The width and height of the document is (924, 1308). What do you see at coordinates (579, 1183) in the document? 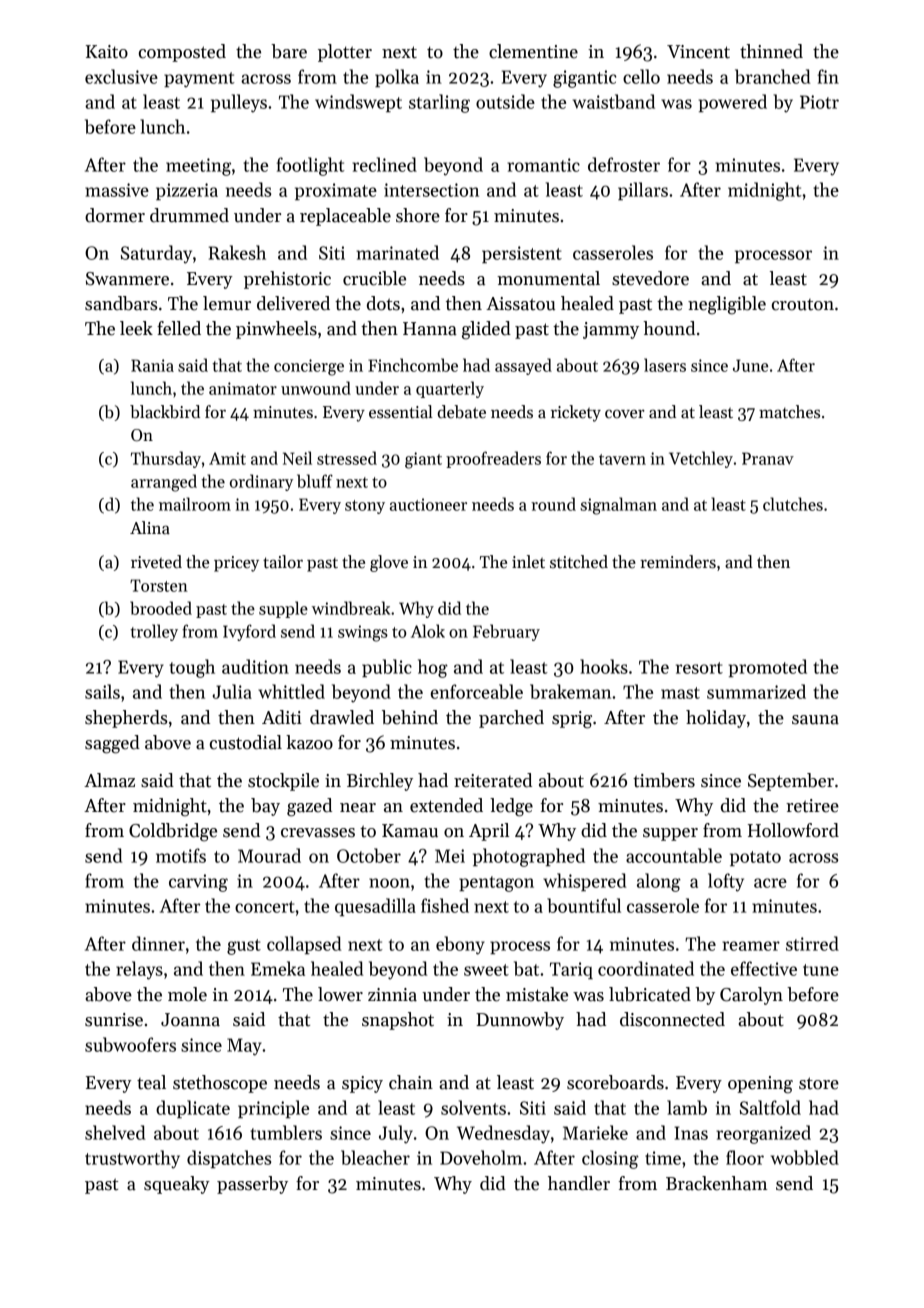
I see `handler` at bounding box center [579, 1183].
